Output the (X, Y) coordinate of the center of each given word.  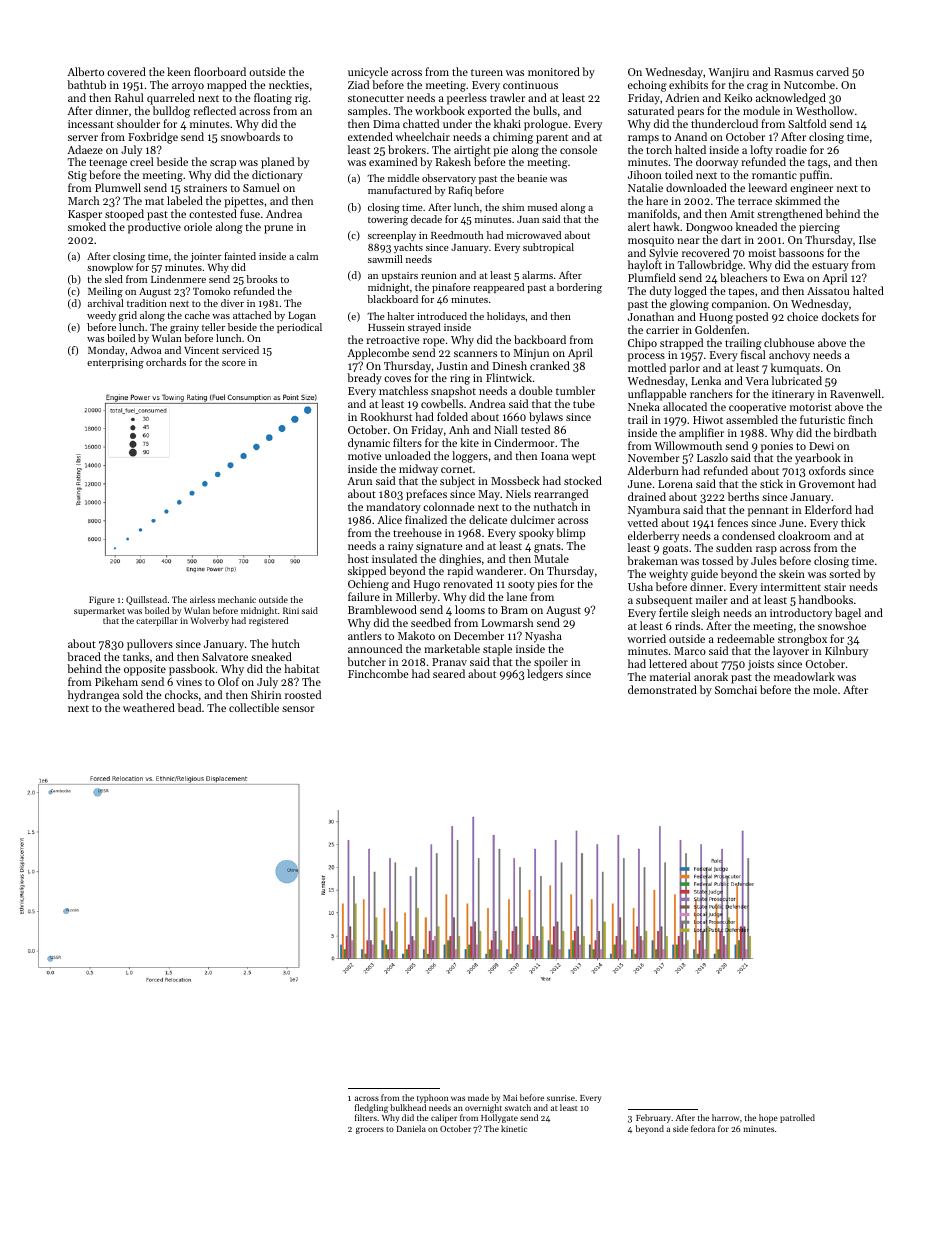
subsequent (664, 601)
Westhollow (825, 110)
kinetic (514, 1128)
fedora (703, 1128)
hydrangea (93, 696)
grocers (370, 1130)
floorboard (220, 71)
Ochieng (368, 585)
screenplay (392, 236)
